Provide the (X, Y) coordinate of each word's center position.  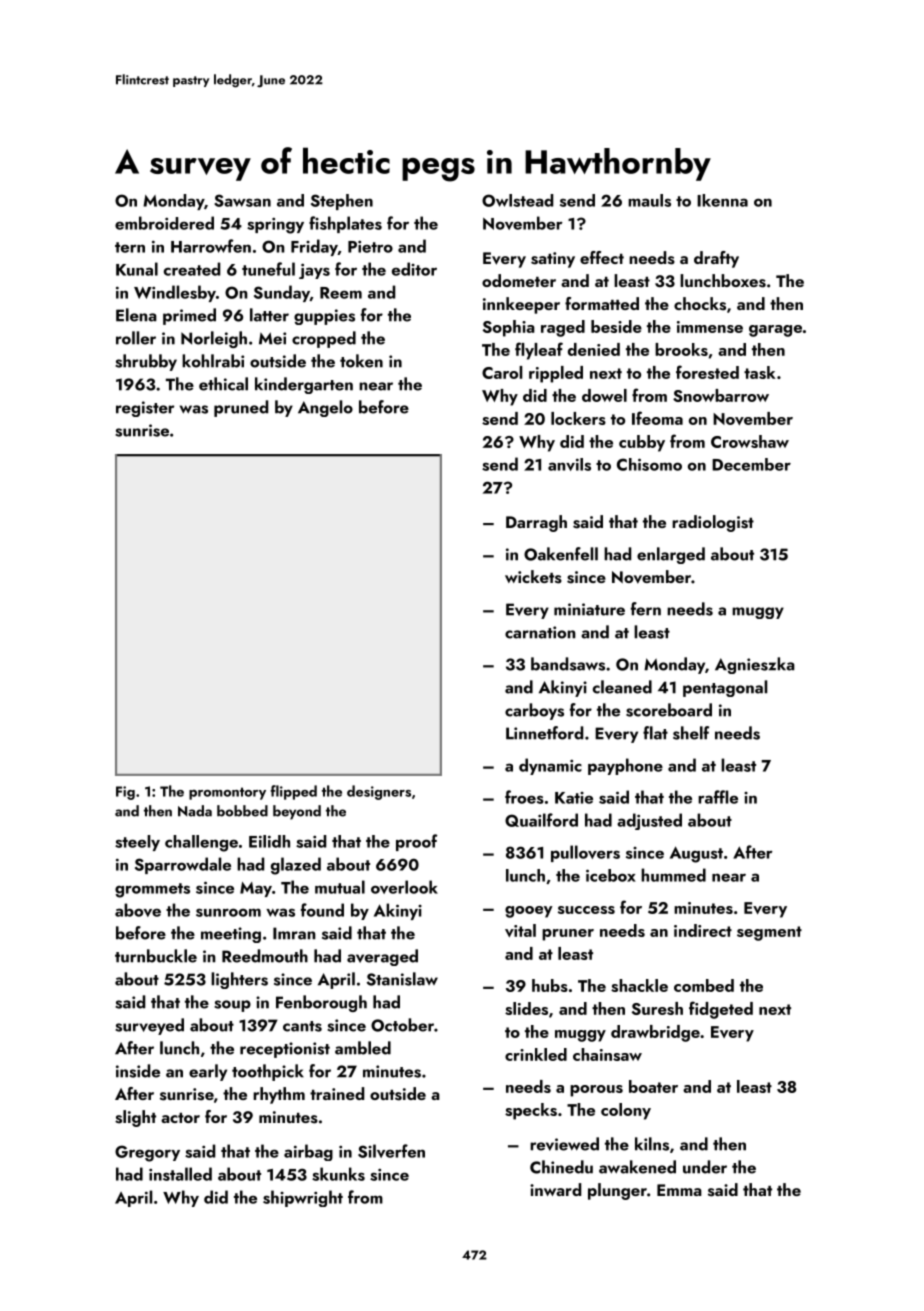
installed (180, 1174)
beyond (297, 812)
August (696, 854)
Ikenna (722, 200)
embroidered (164, 223)
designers (379, 792)
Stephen (342, 202)
